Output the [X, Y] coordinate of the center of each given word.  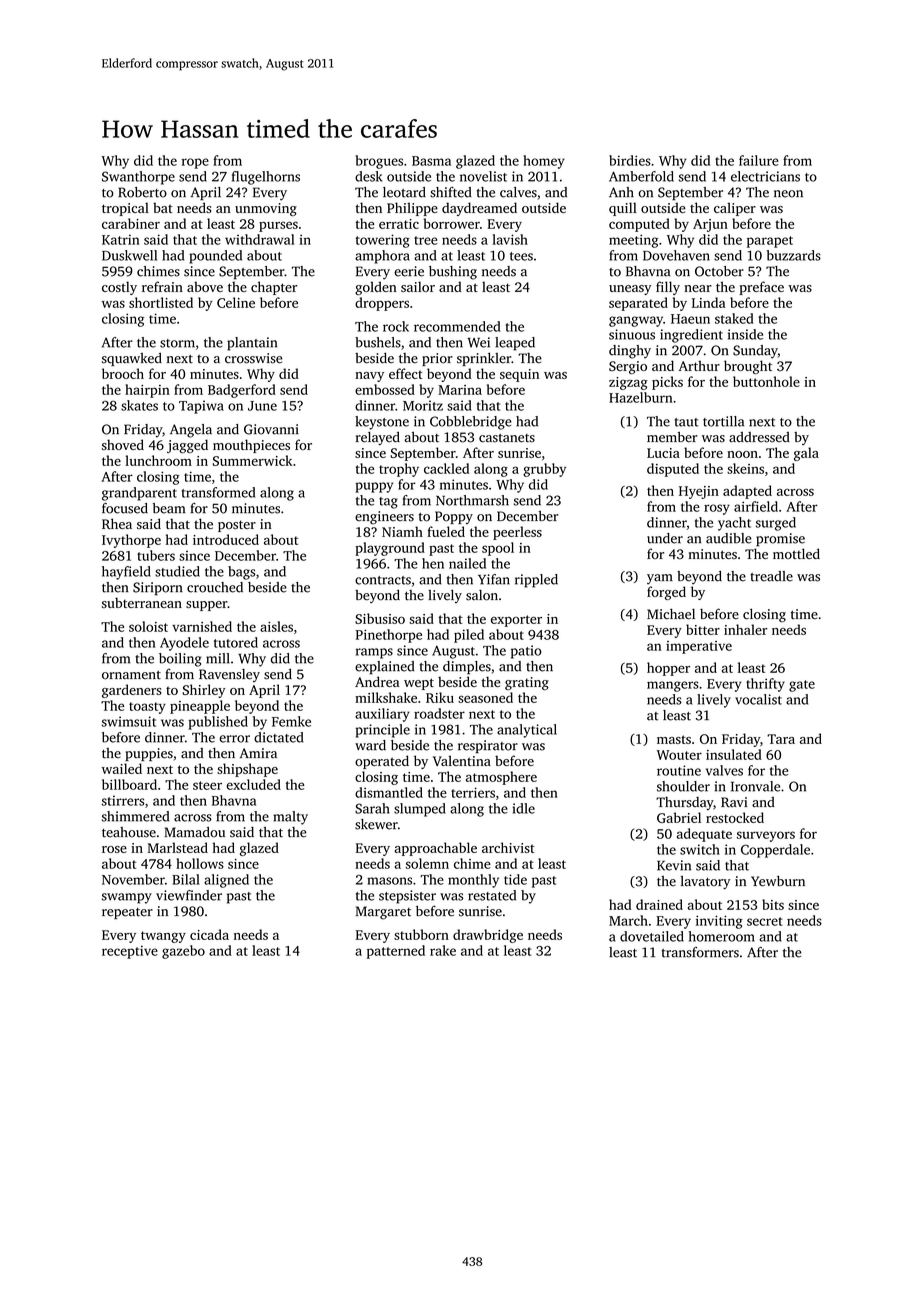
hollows [200, 863]
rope [195, 163]
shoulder [683, 786]
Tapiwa [201, 407]
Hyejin [699, 492]
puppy [374, 487]
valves [724, 770]
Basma [431, 161]
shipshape [247, 770]
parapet [770, 242]
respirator [488, 746]
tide [515, 879]
